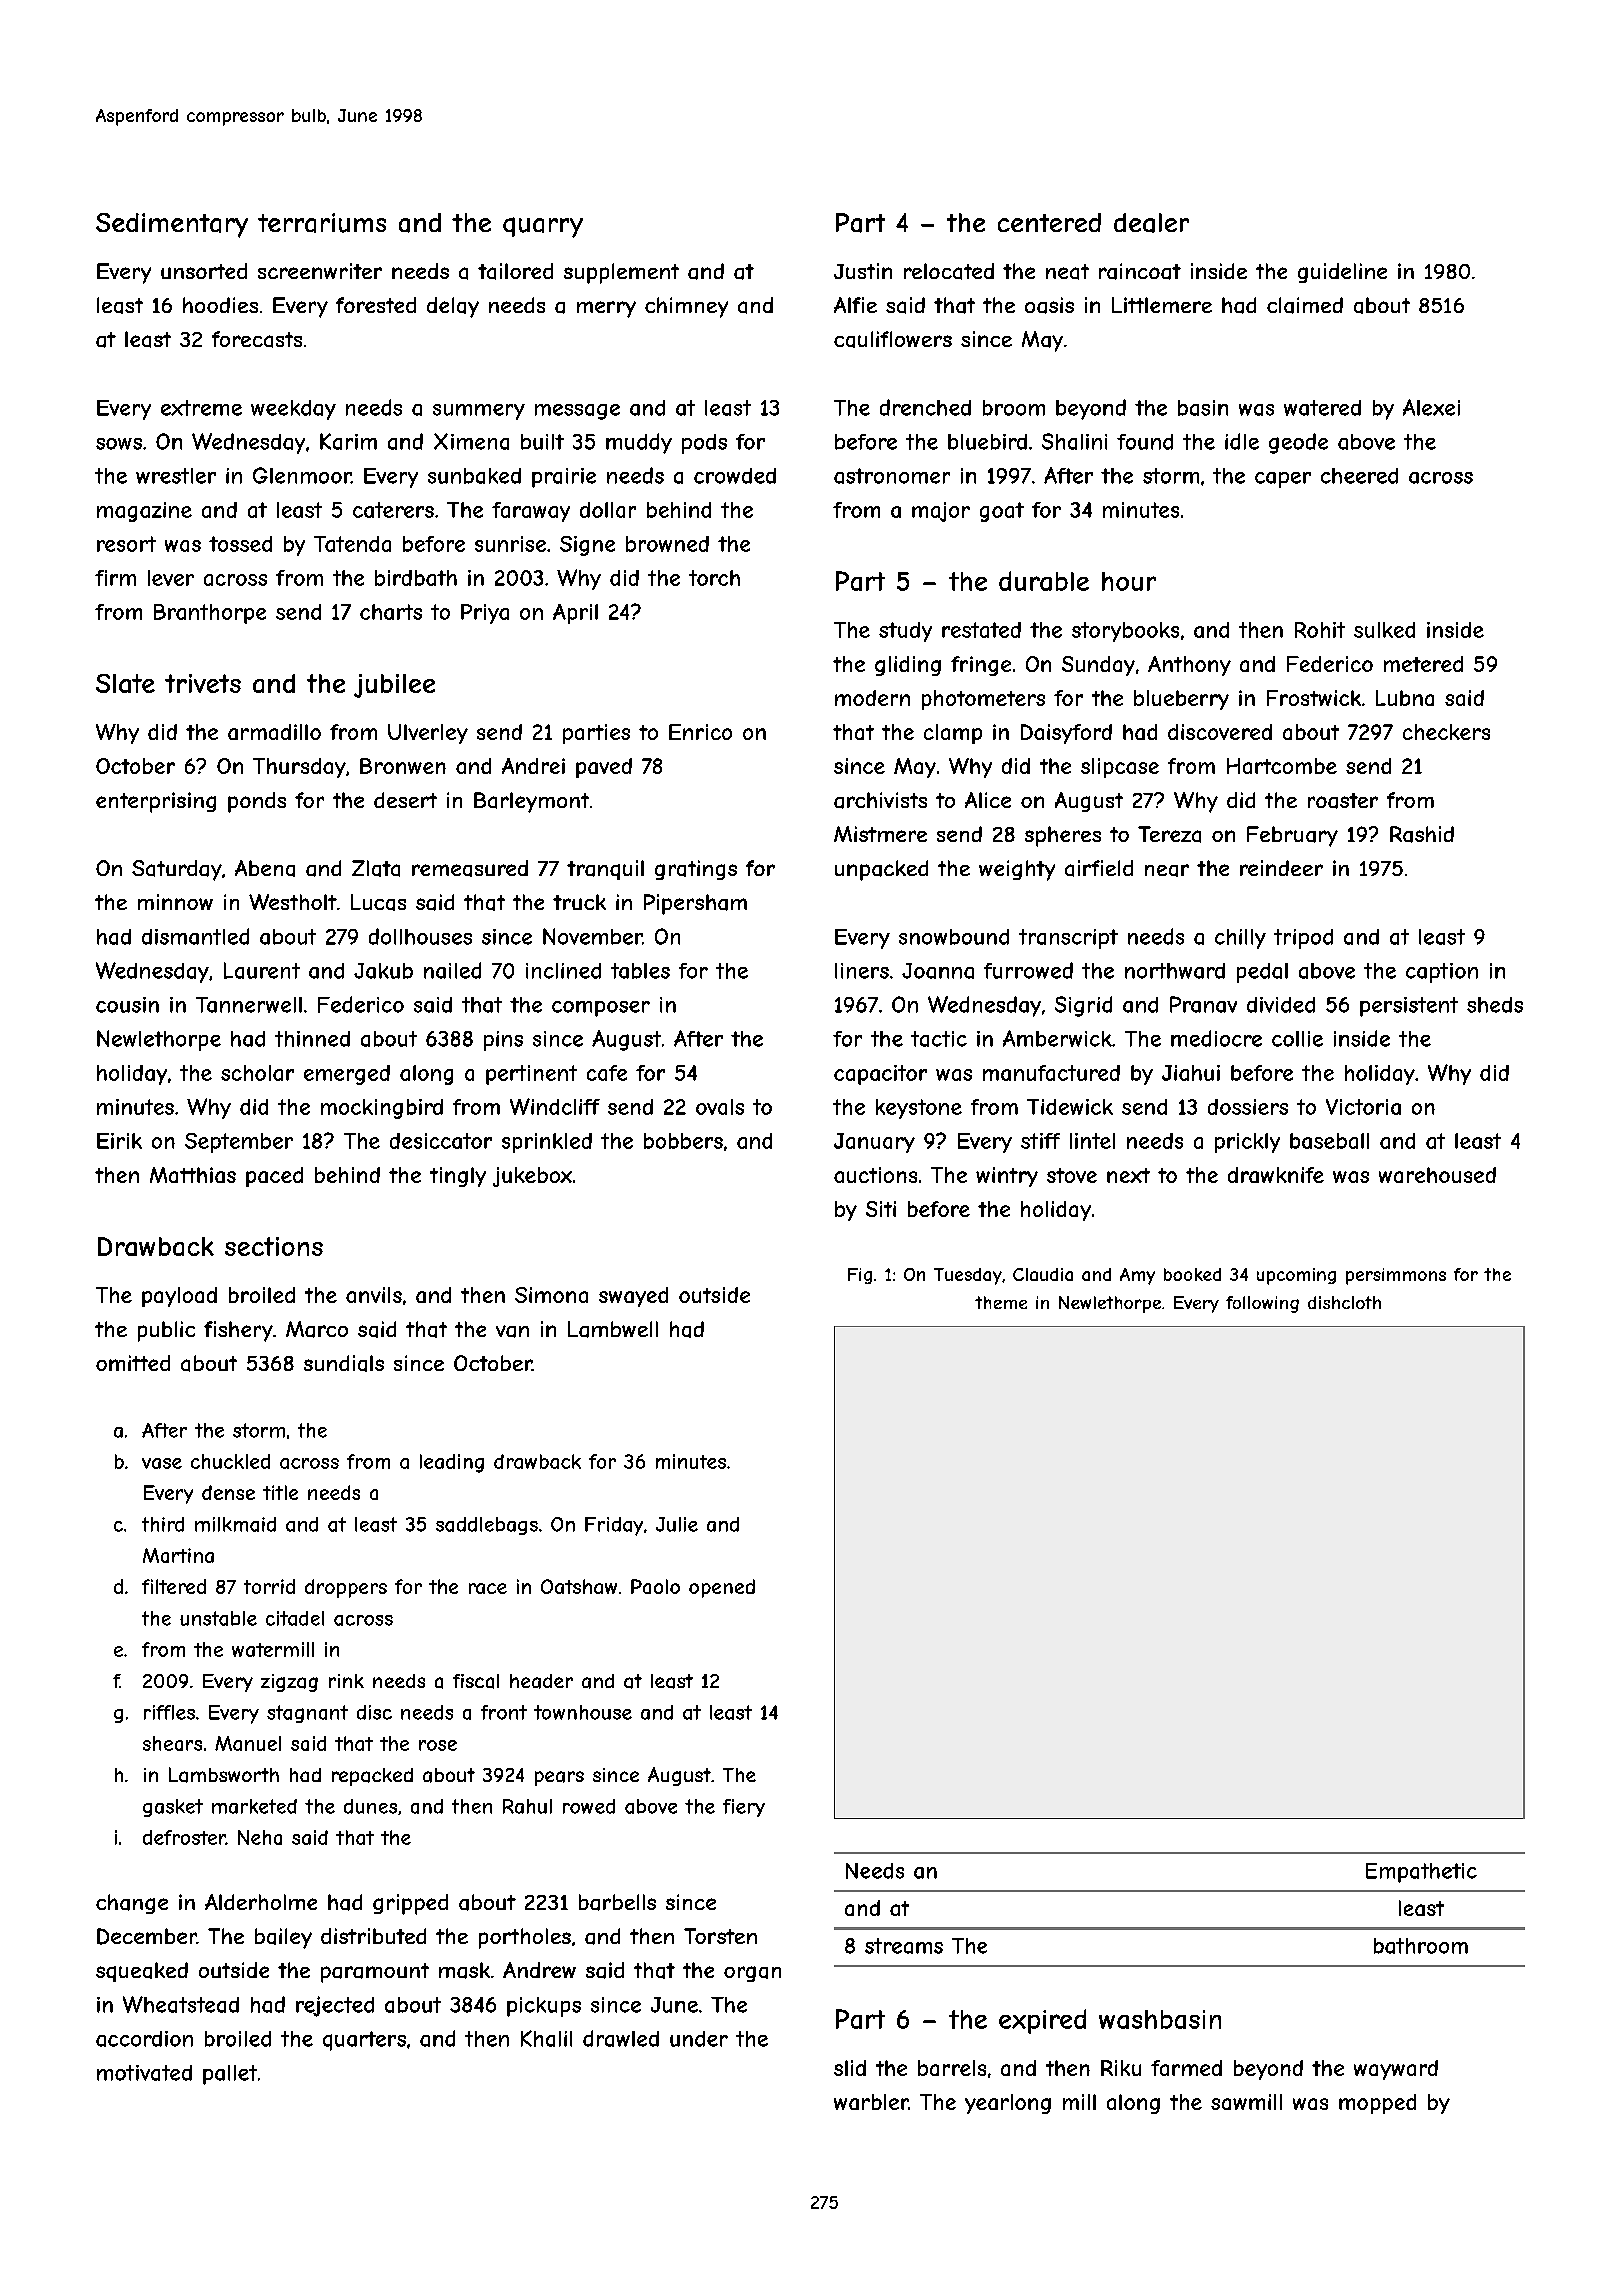 This screenshot has height=2292, width=1620. What do you see at coordinates (1396, 1276) in the screenshot?
I see `persimmons` at bounding box center [1396, 1276].
